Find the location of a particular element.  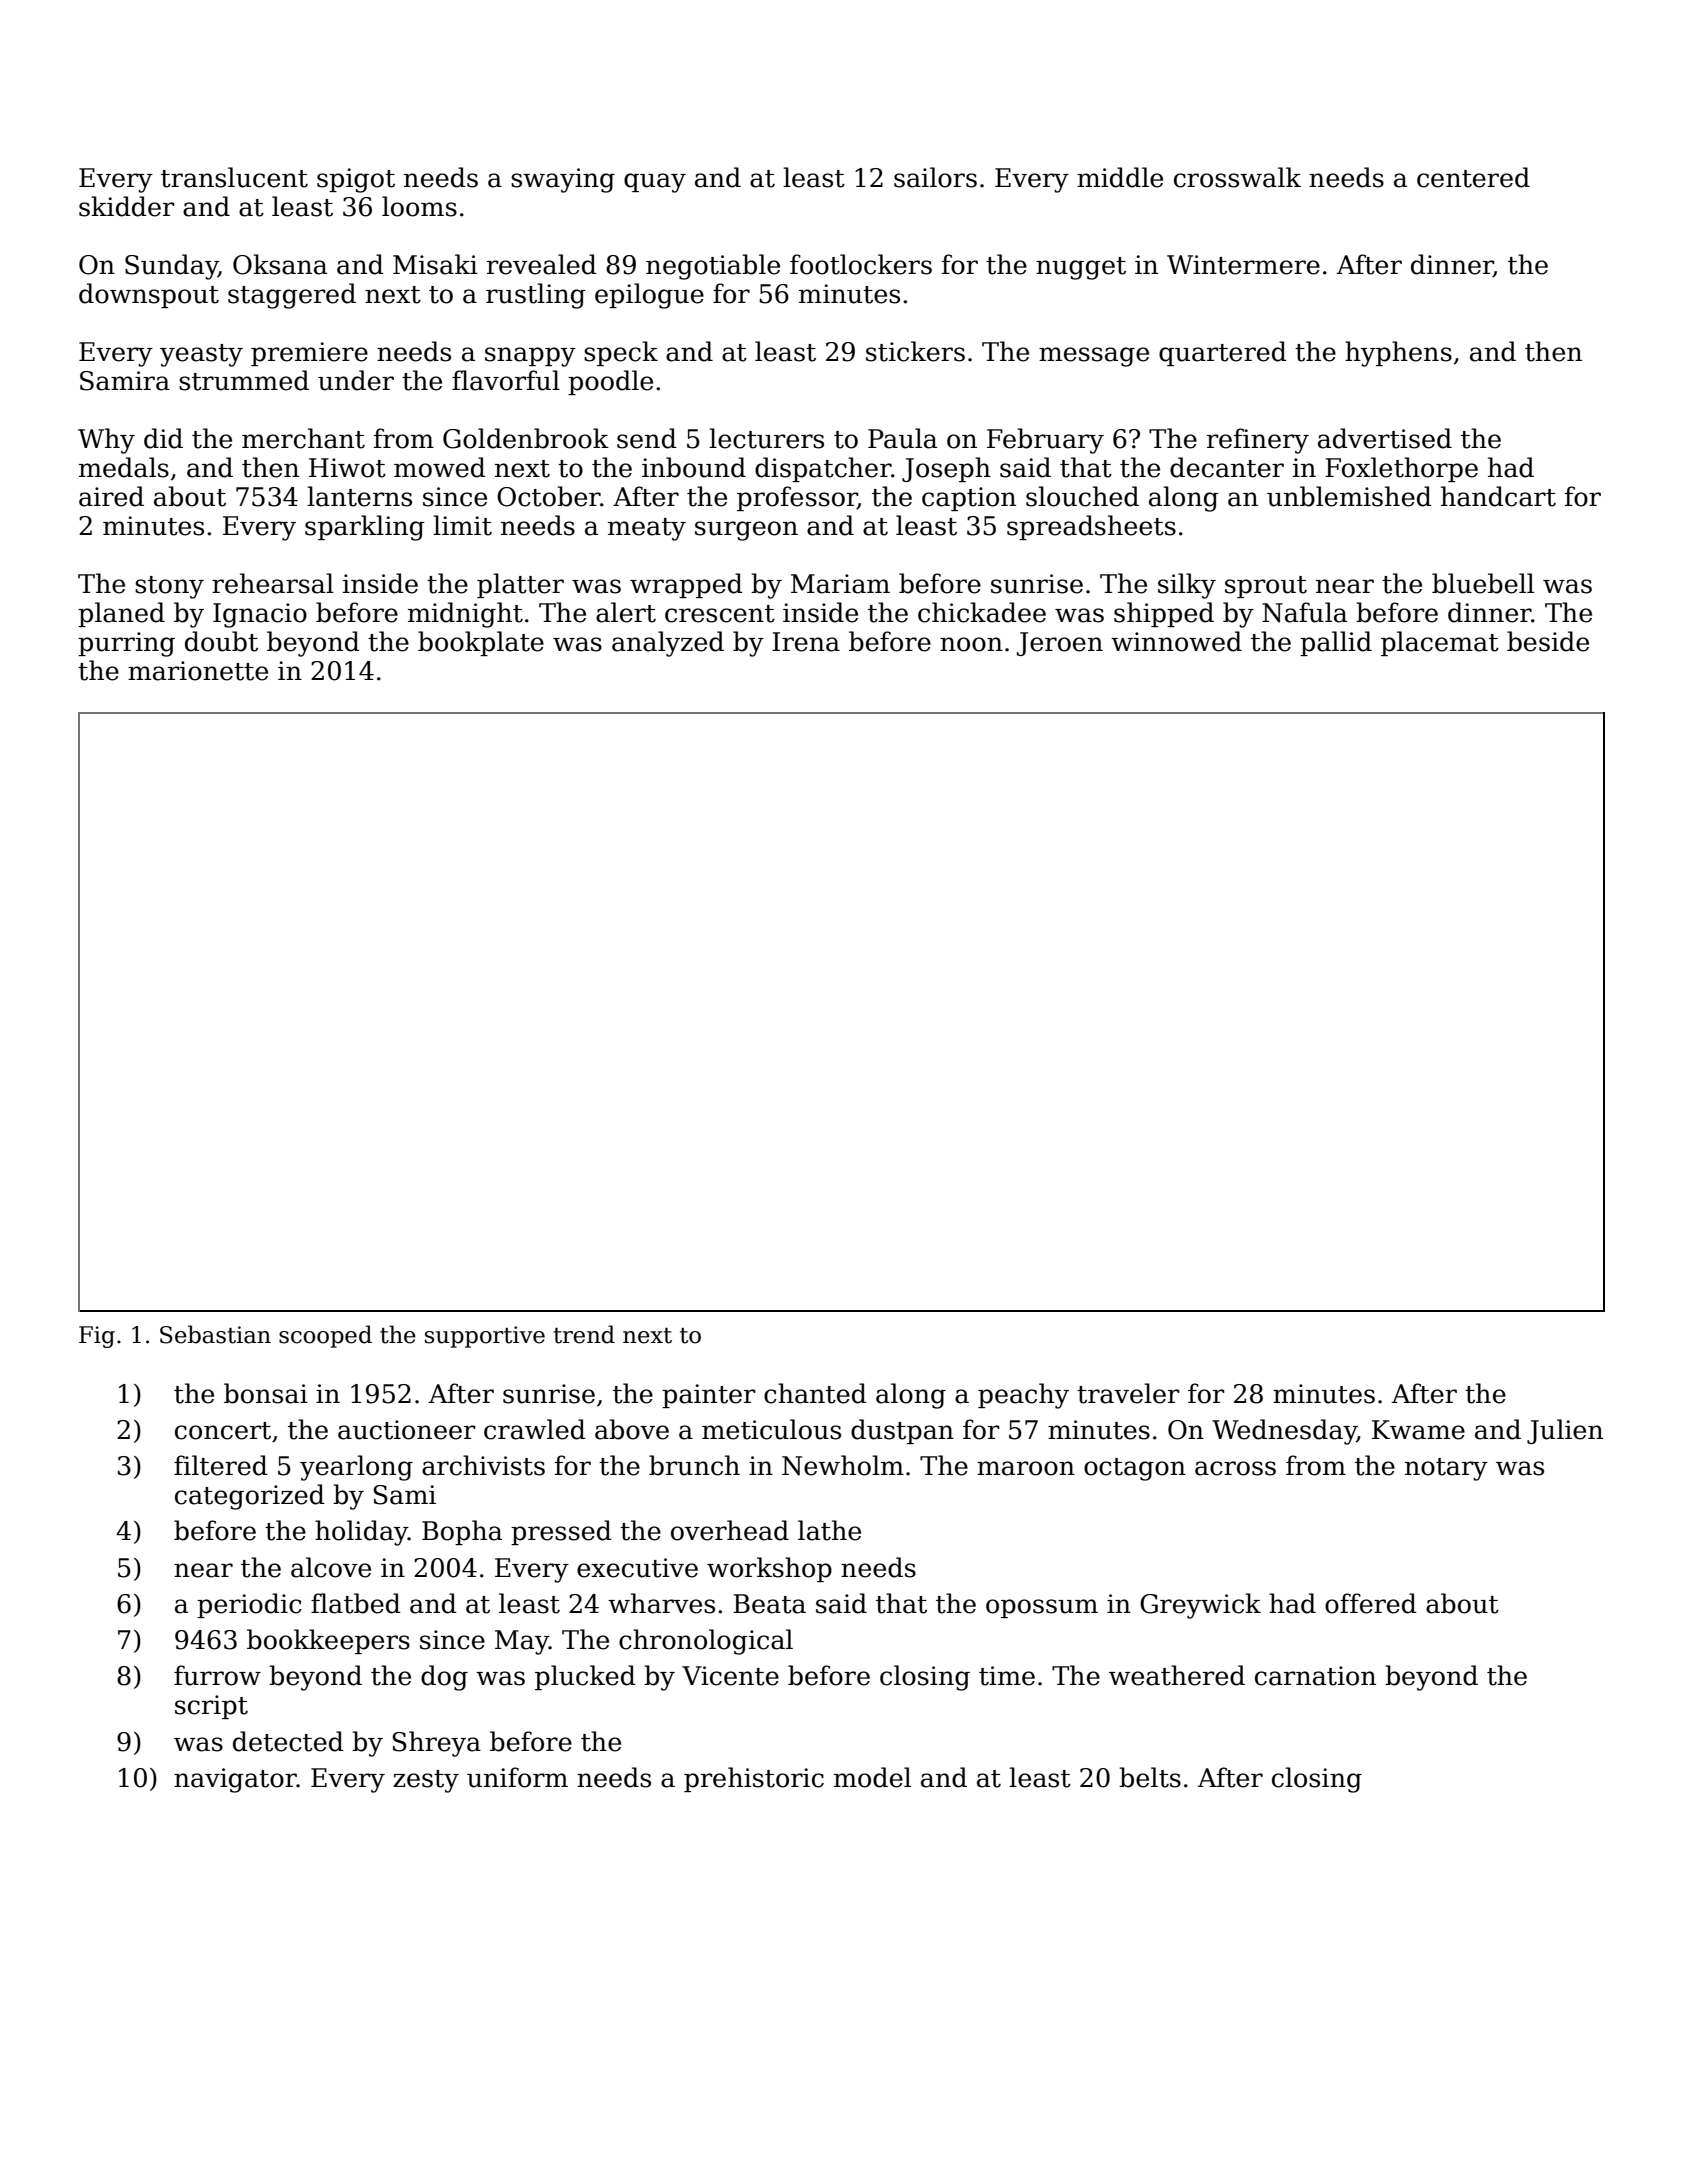

notary is located at coordinates (1446, 1469).
